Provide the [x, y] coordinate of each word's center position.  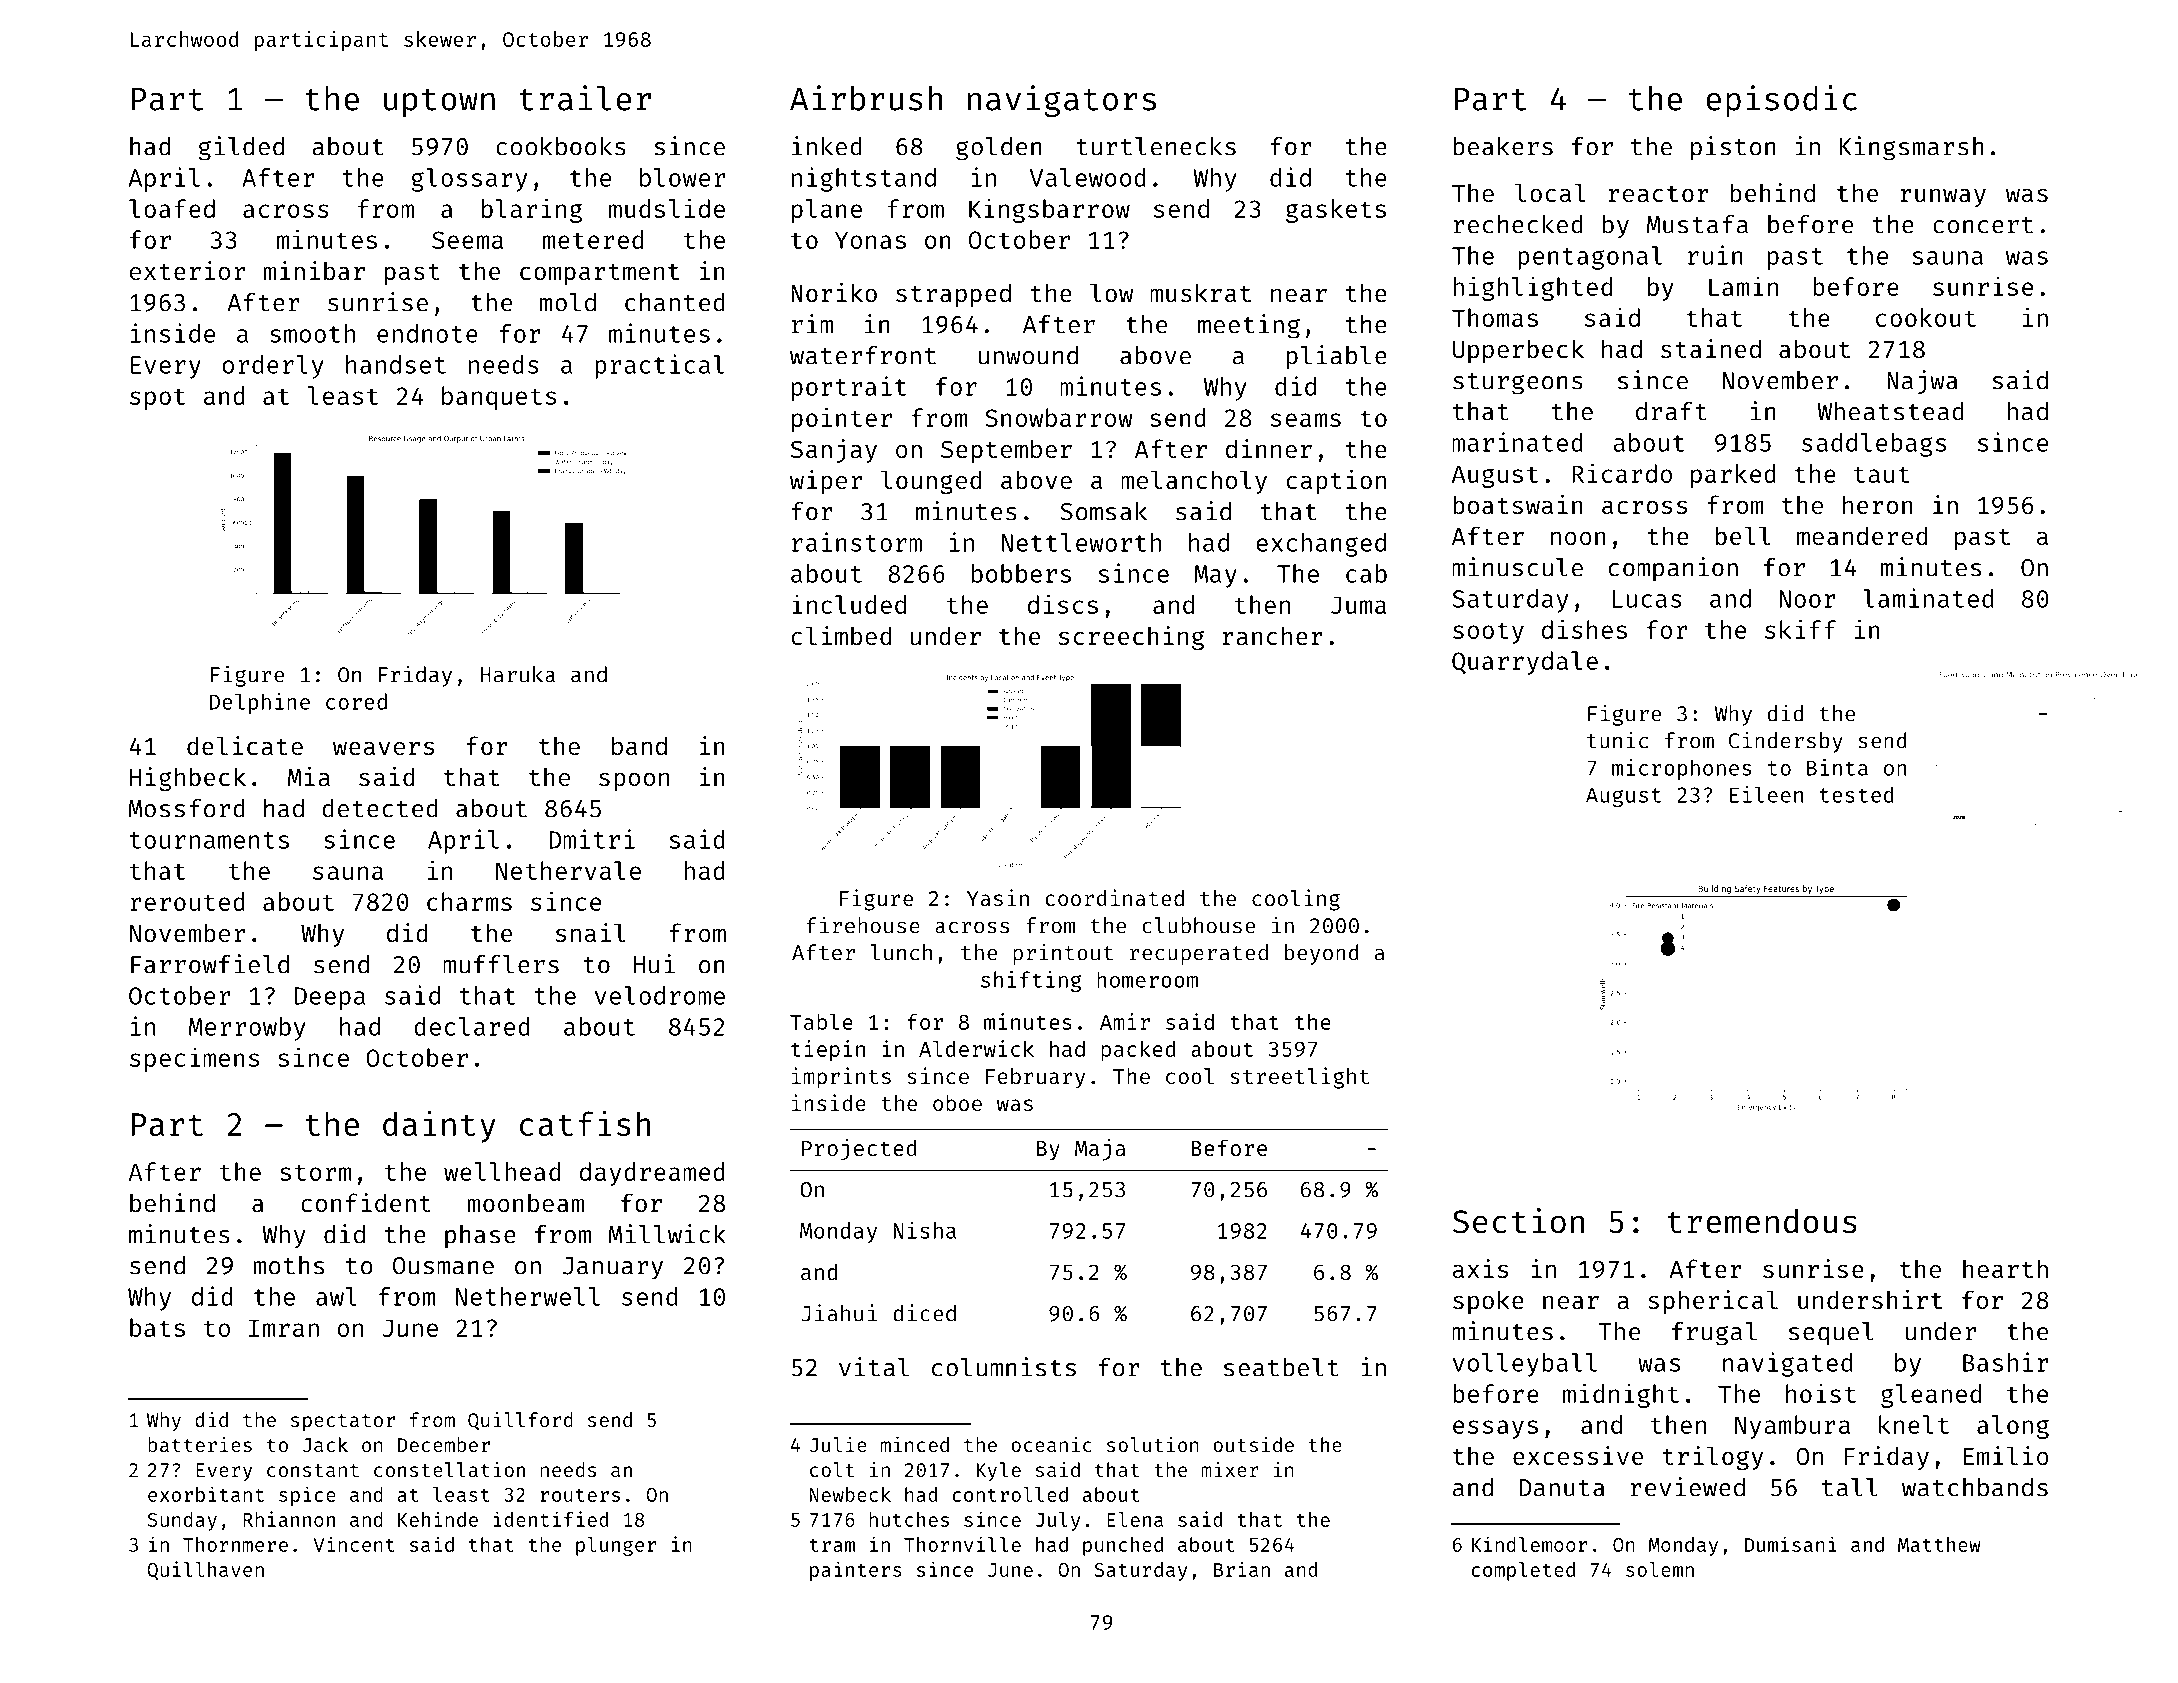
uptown [439, 103]
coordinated [1114, 897]
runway [1943, 197]
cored [356, 701]
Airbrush [866, 98]
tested [1856, 794]
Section [1518, 1221]
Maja [1100, 1150]
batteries [200, 1444]
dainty [439, 1126]
